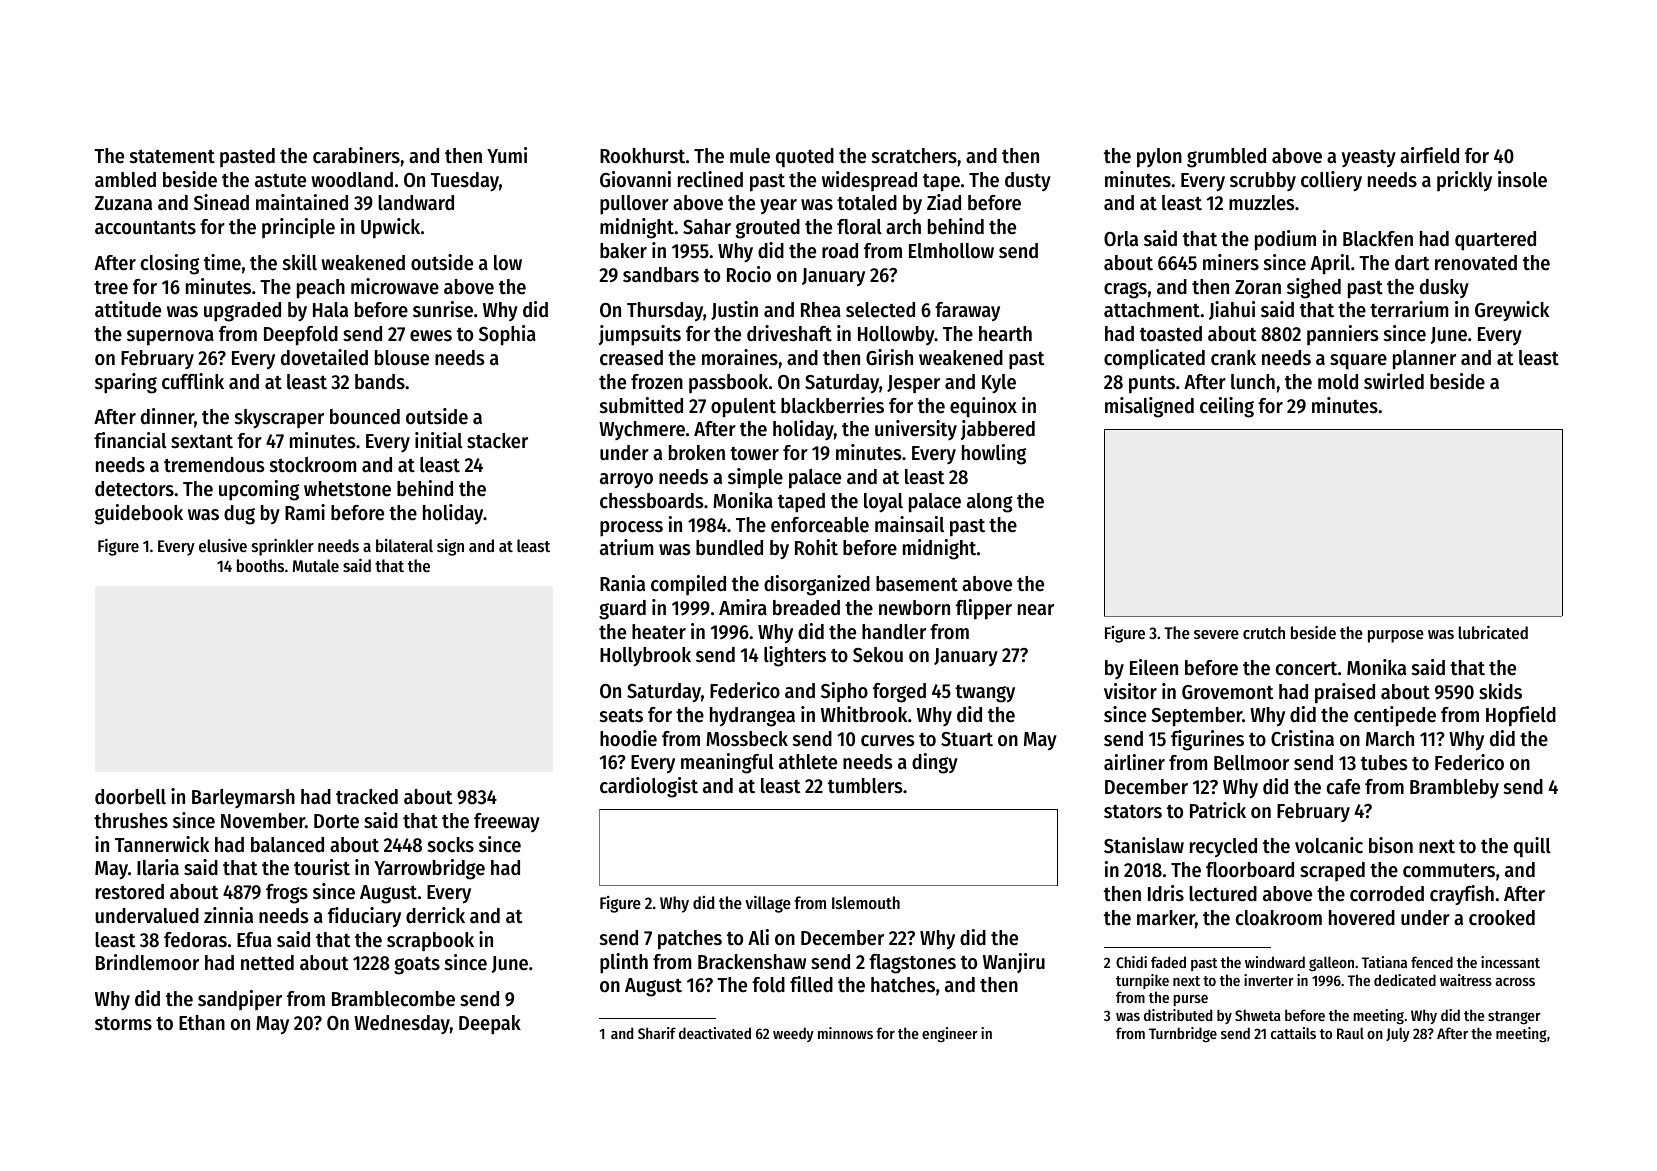 This document has height=1171, width=1657. Describe the element at coordinates (404, 545) in the document. I see `bilateral` at that location.
